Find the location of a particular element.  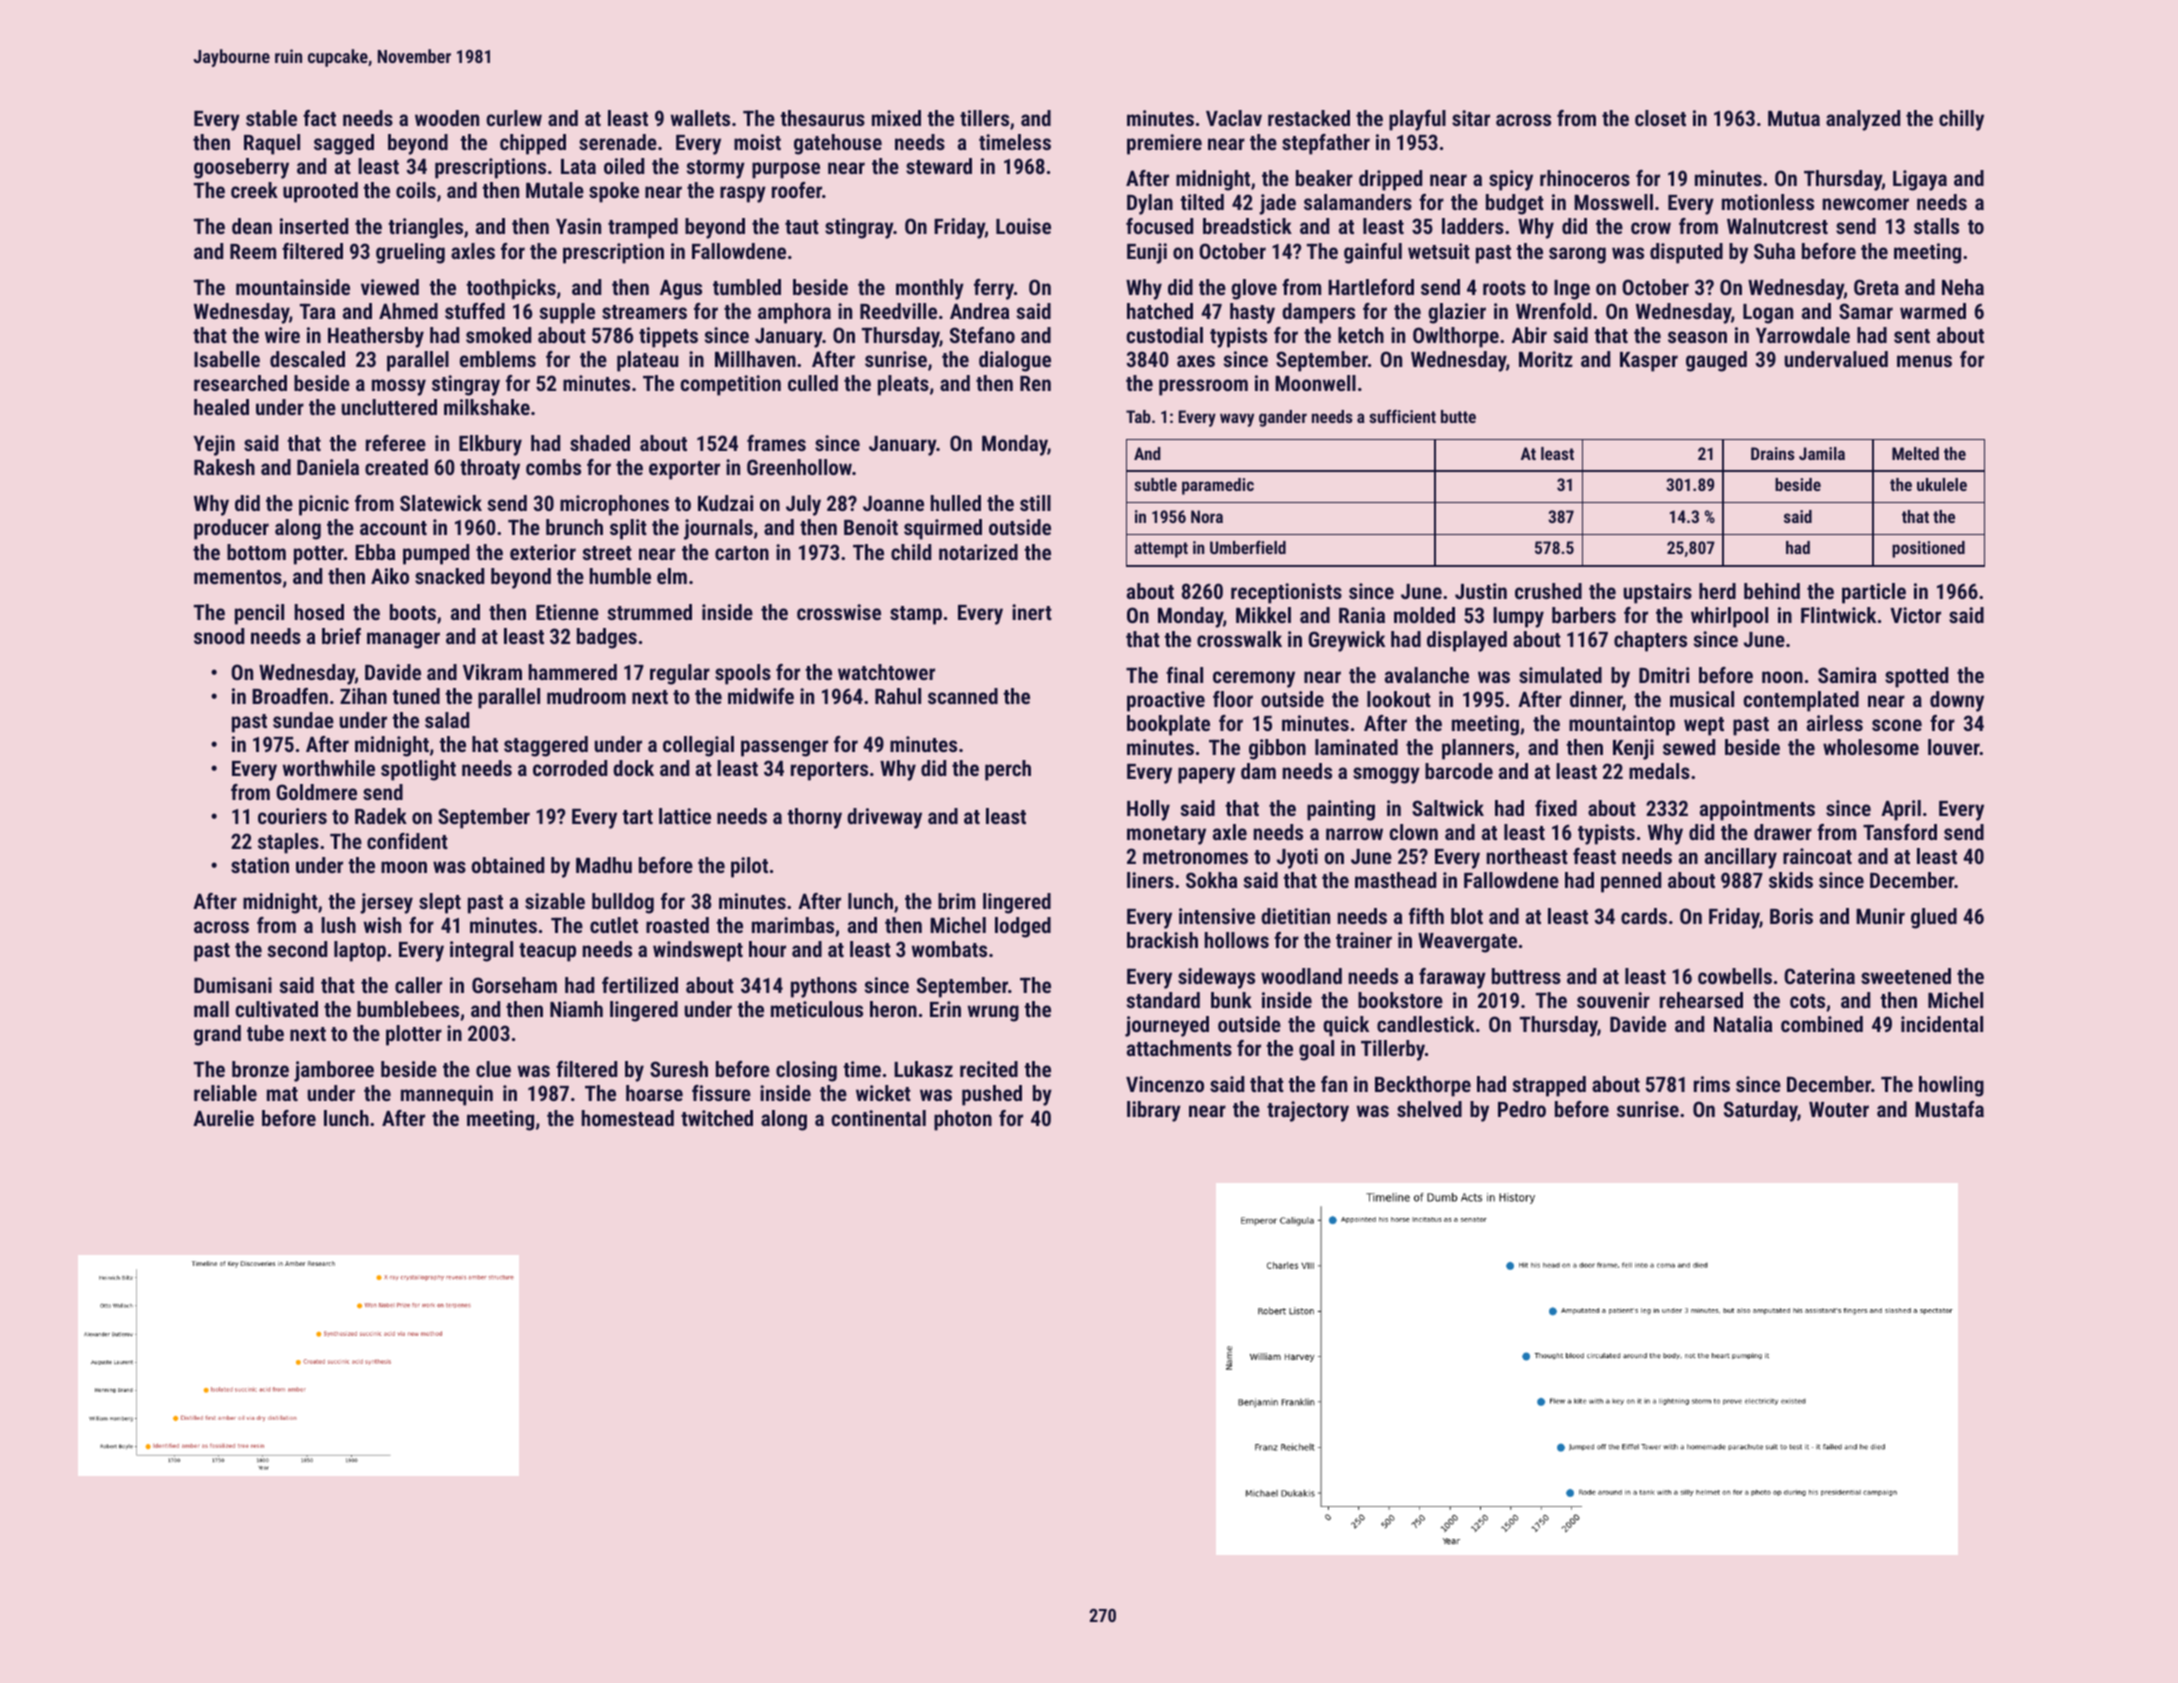

Pedro is located at coordinates (1522, 1109).
